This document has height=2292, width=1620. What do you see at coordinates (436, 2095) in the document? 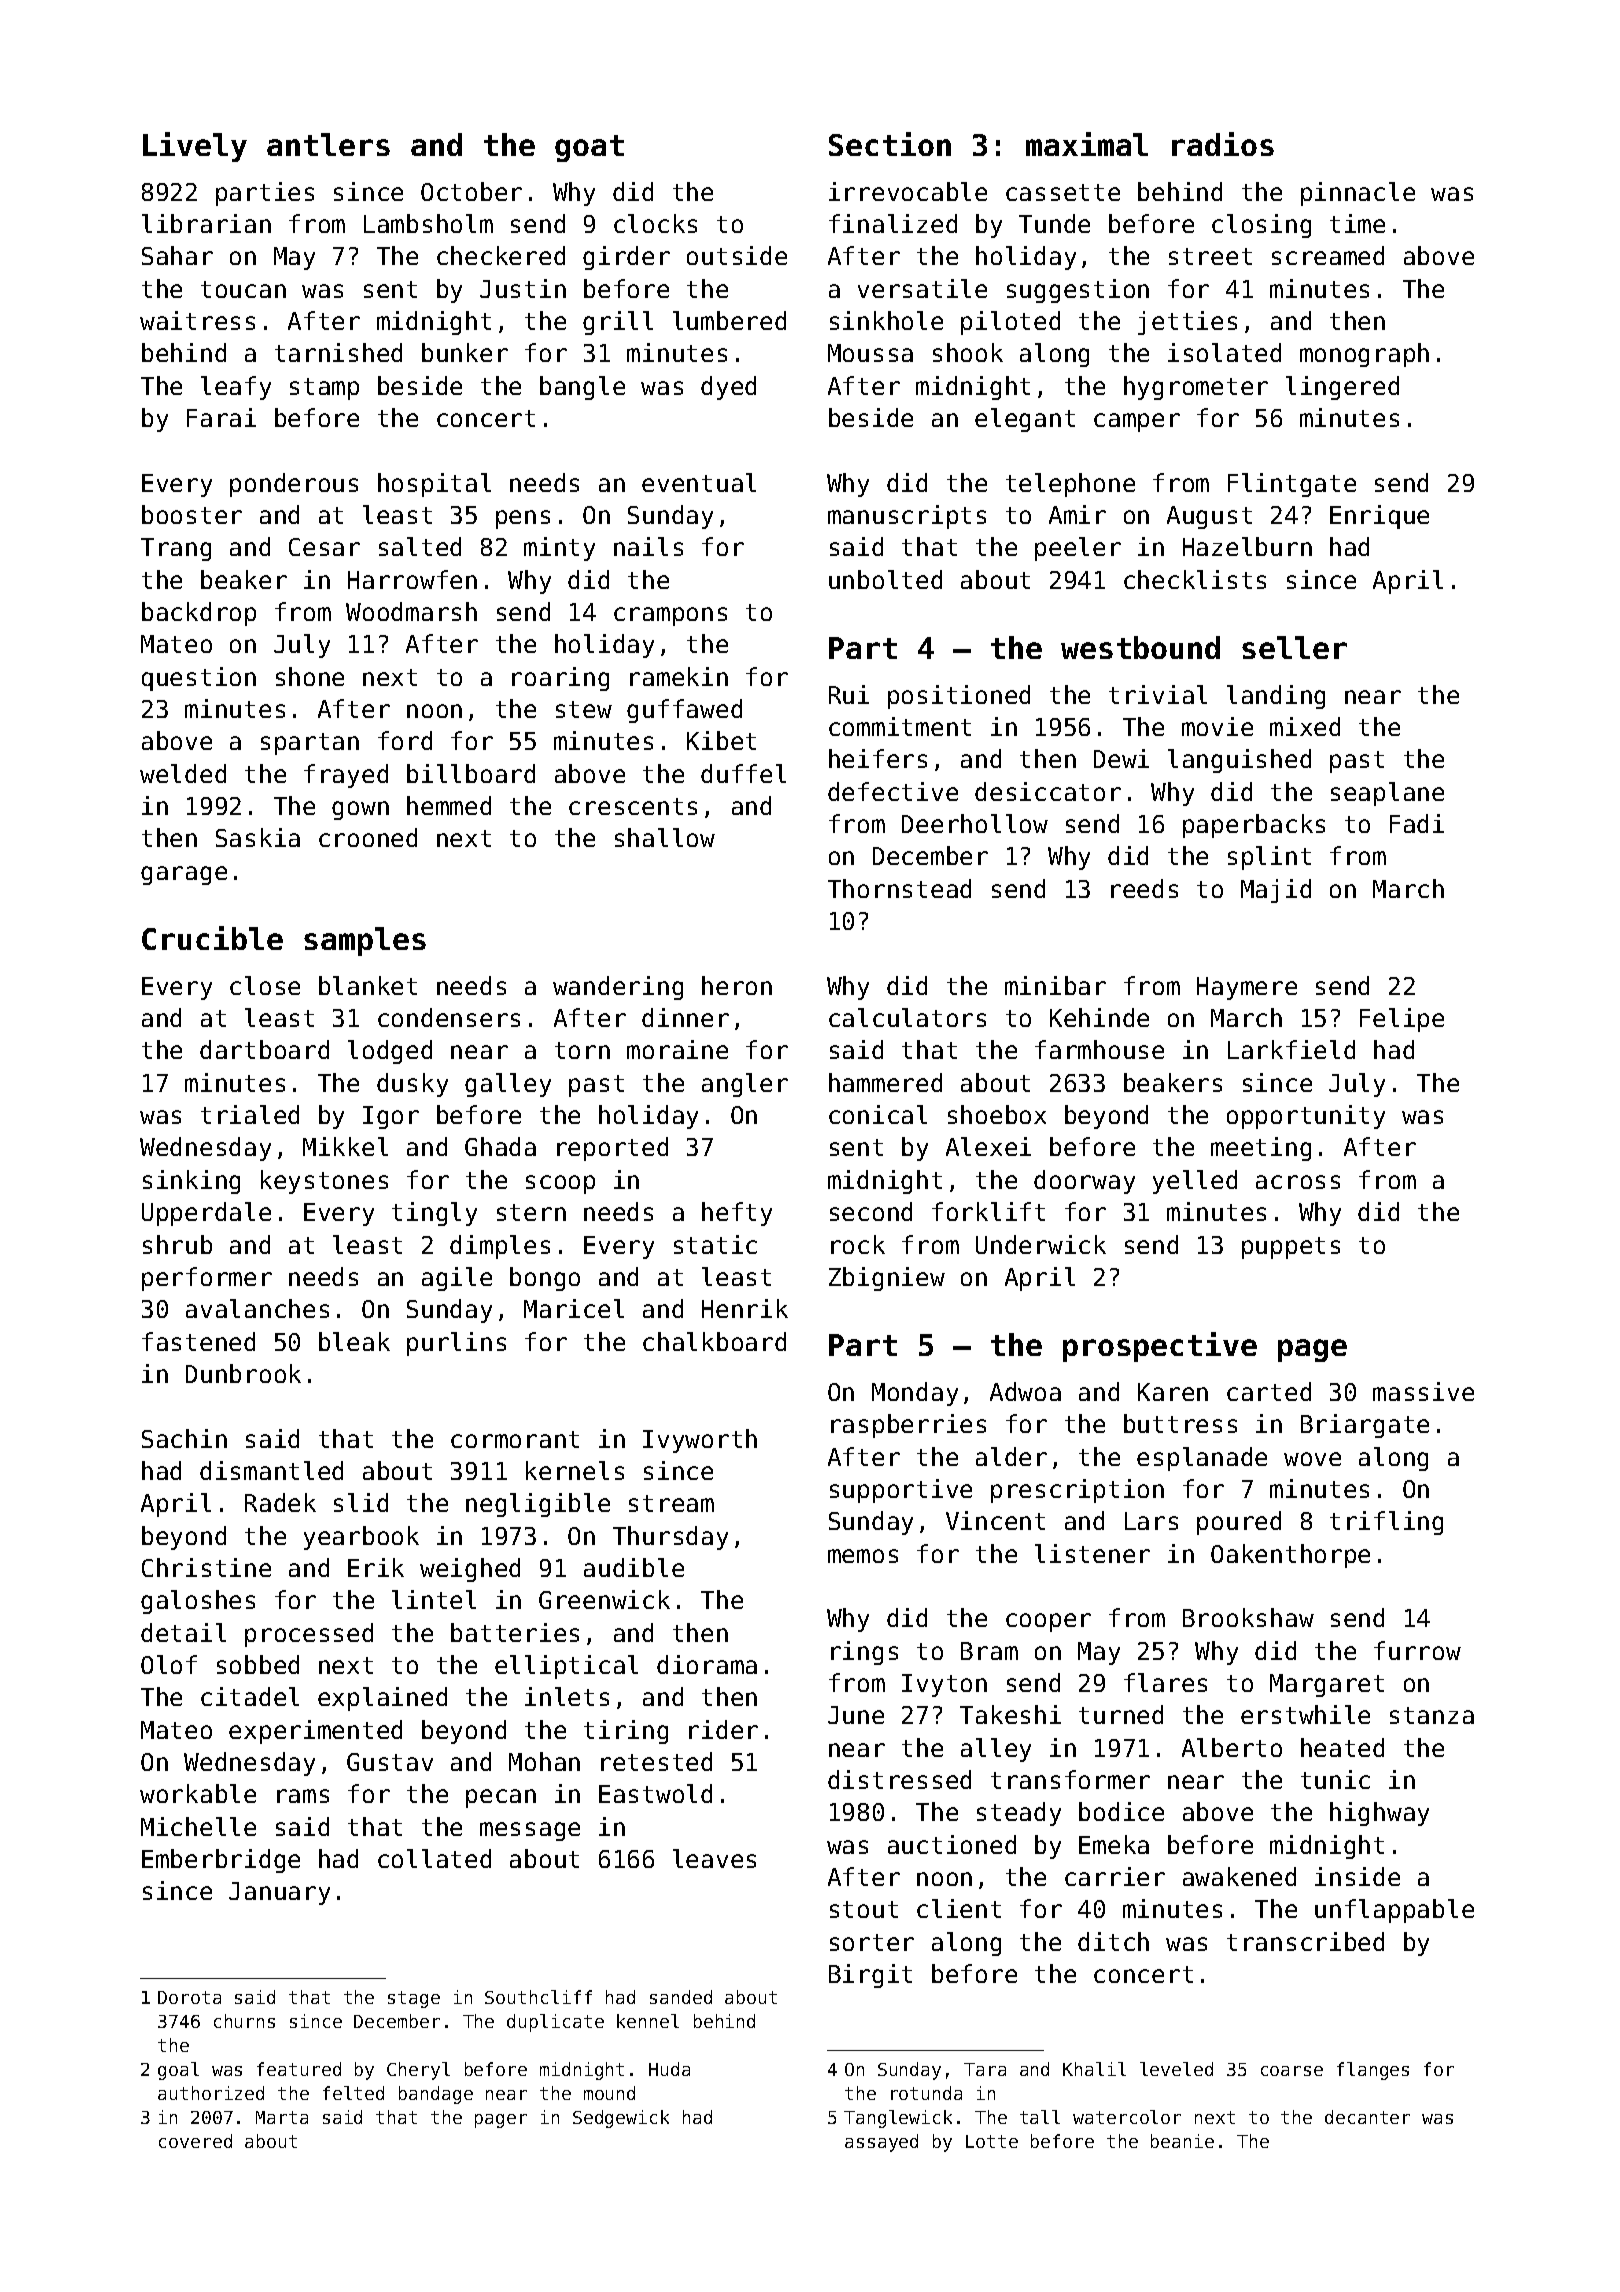
I see `bandage` at bounding box center [436, 2095].
